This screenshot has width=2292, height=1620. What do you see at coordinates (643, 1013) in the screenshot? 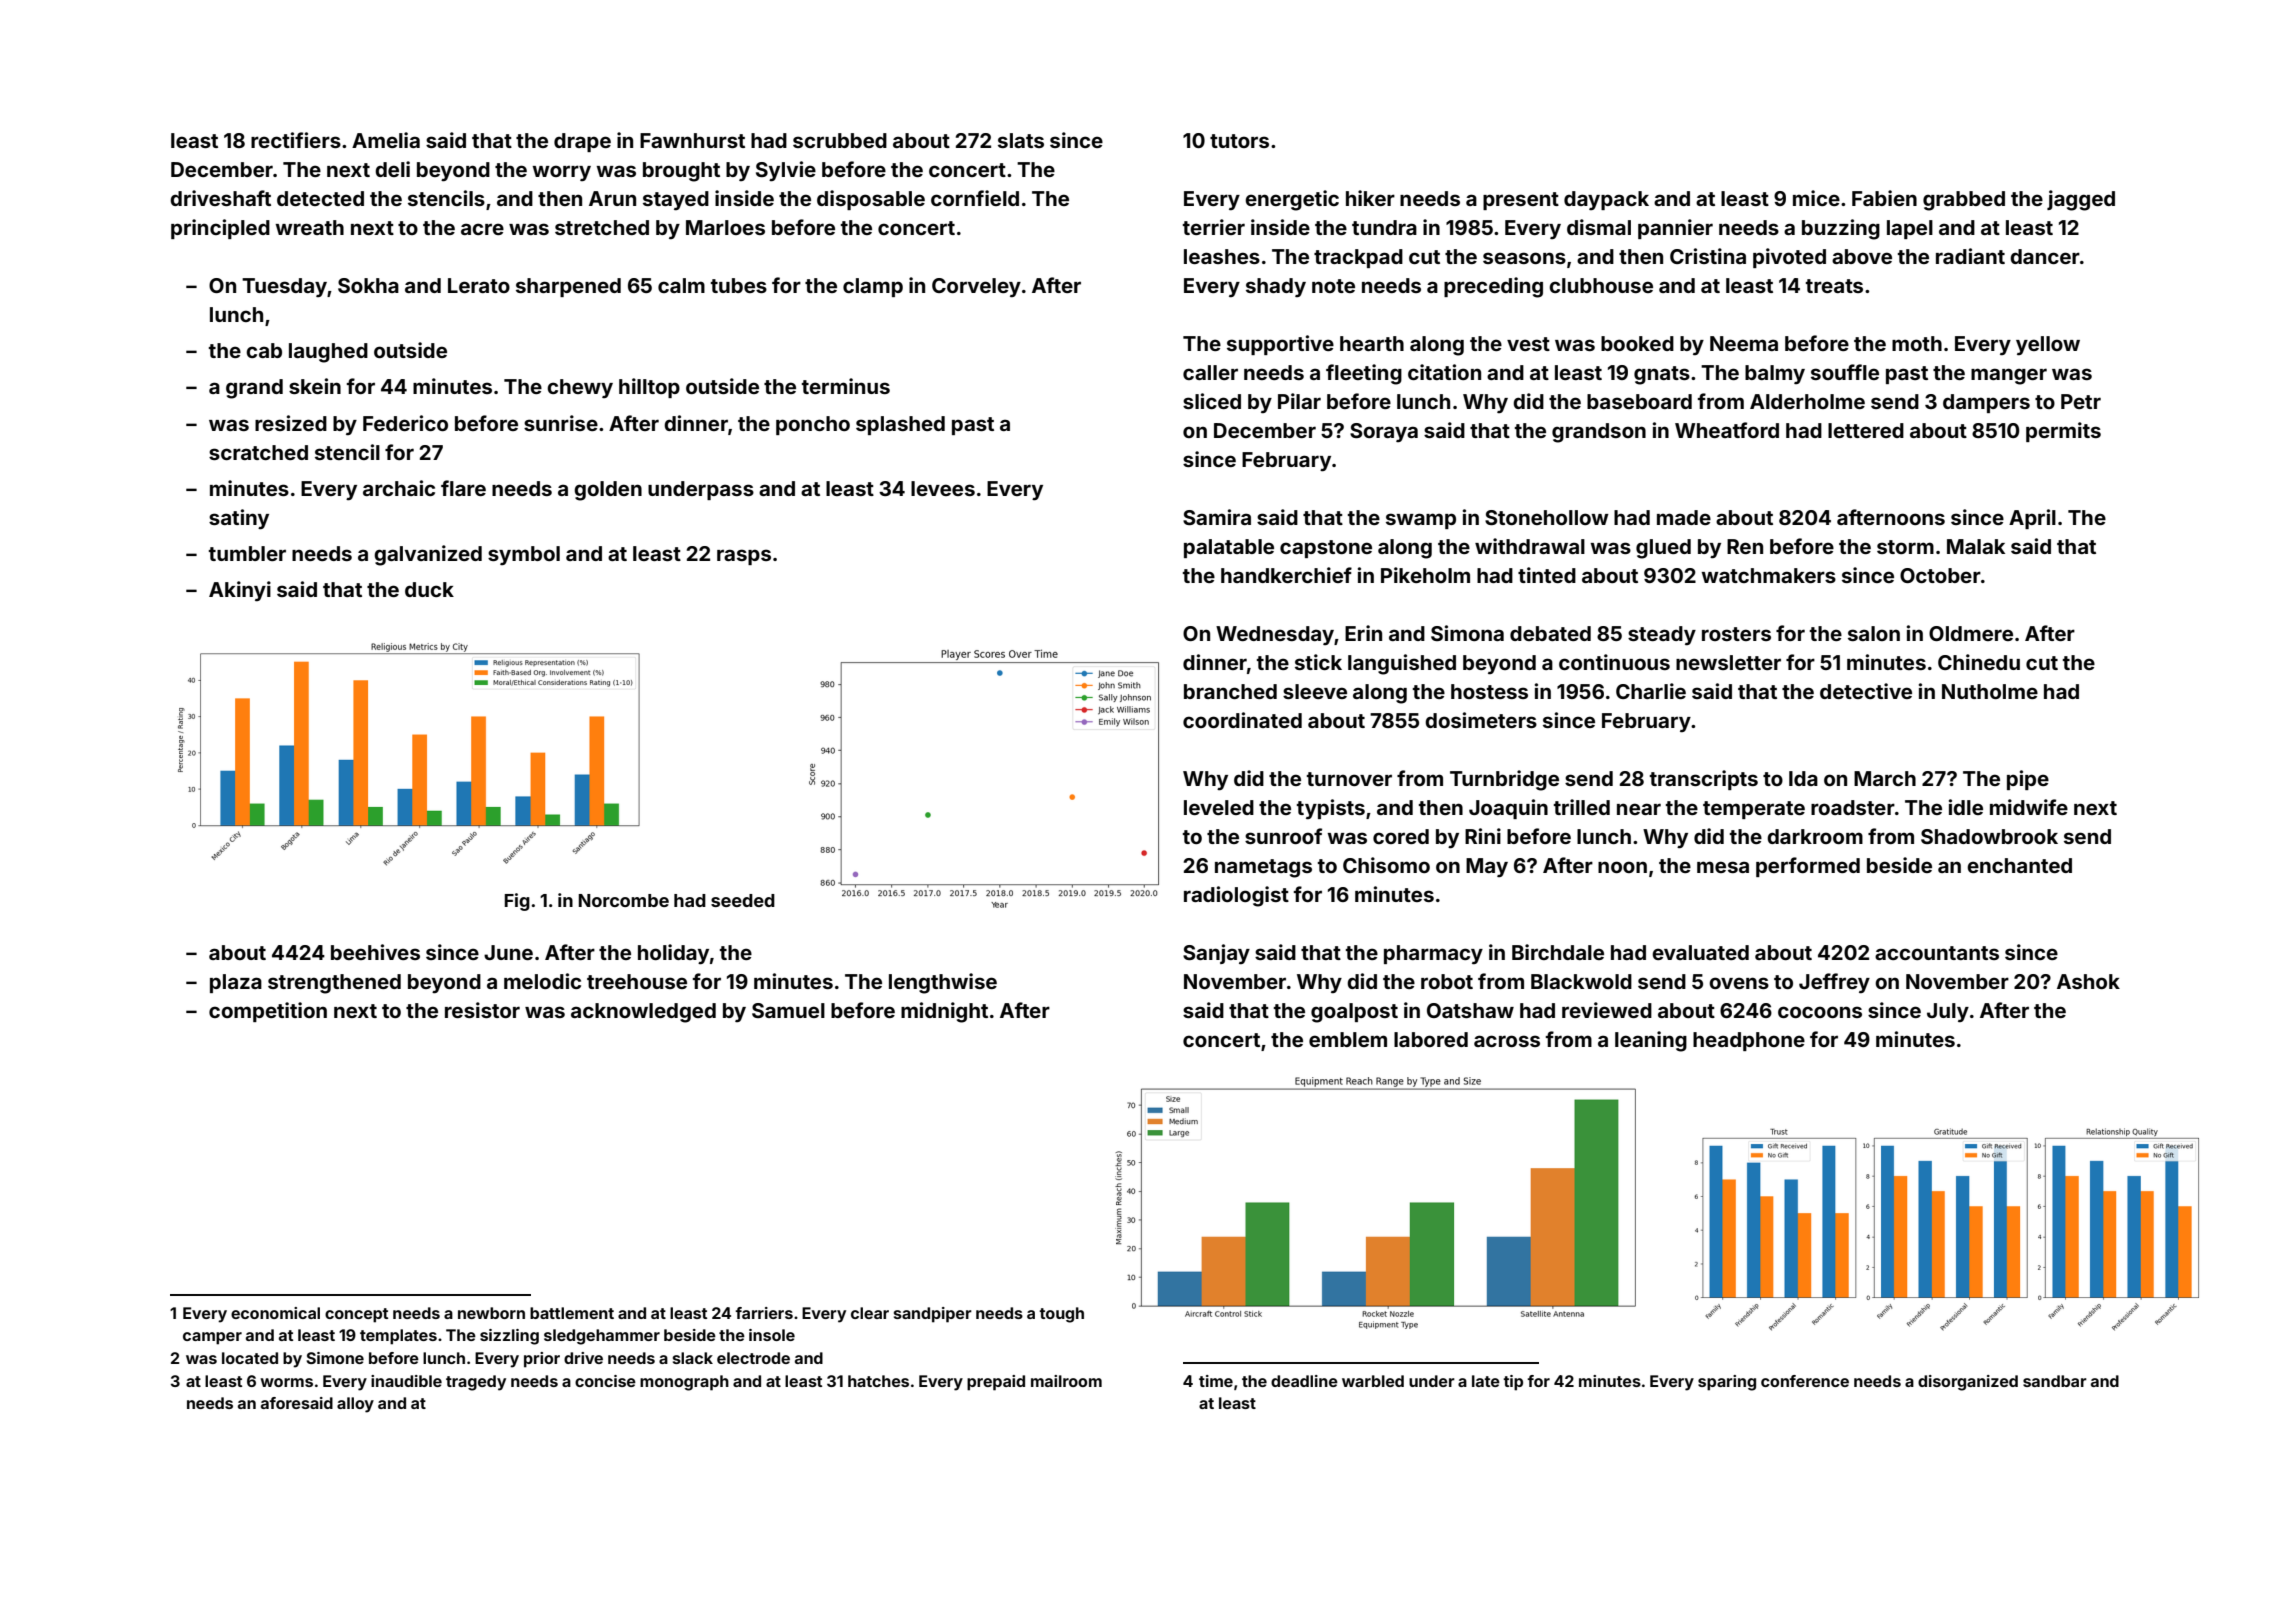
I see `acknowledged` at bounding box center [643, 1013].
